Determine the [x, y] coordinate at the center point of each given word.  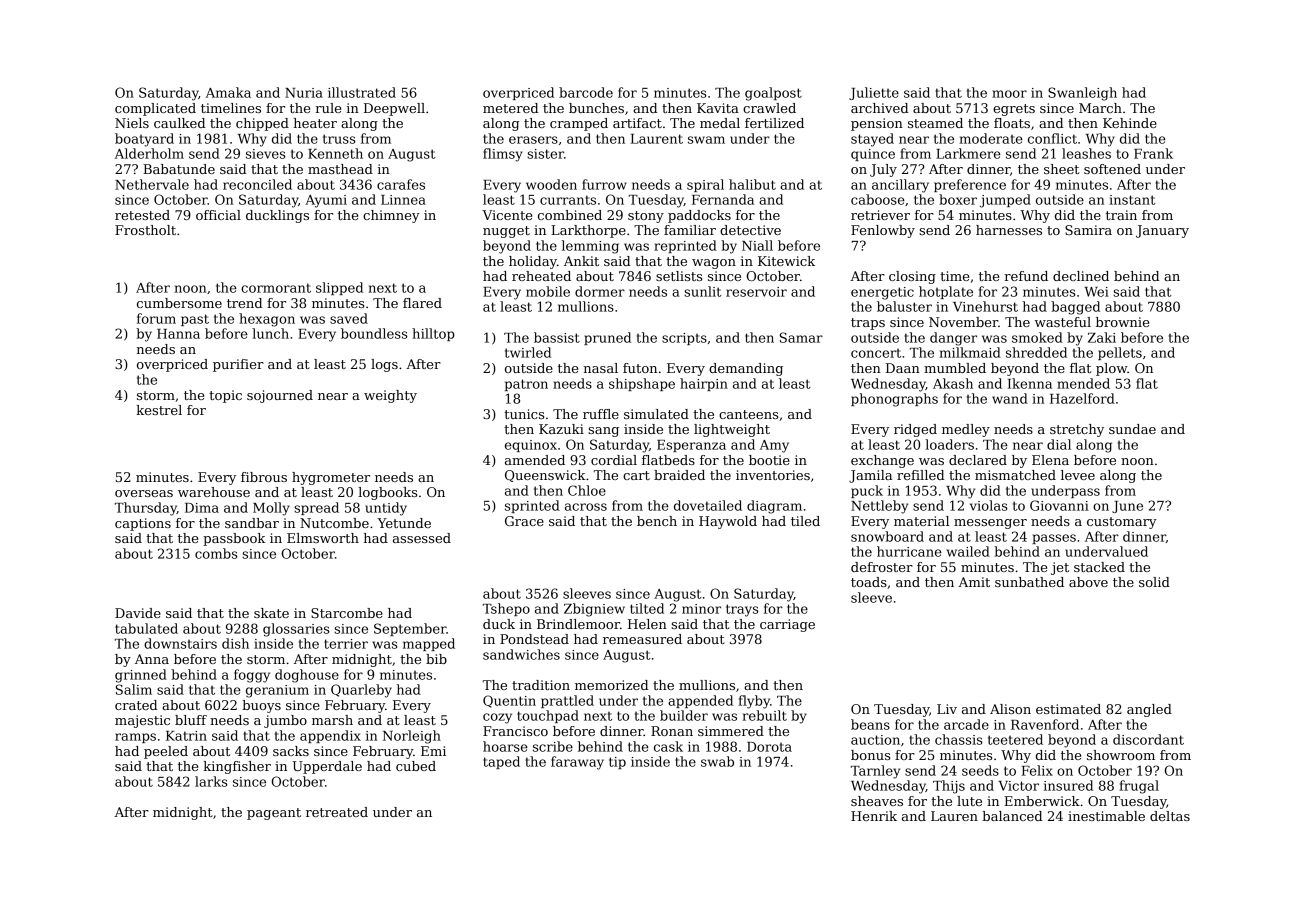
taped [501, 762]
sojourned [280, 396]
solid [1154, 582]
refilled [920, 475]
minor [701, 609]
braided [679, 475]
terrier [346, 644]
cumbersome [179, 303]
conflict [1052, 138]
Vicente [507, 215]
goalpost [773, 94]
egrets [1014, 110]
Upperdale [327, 767]
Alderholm [149, 153]
